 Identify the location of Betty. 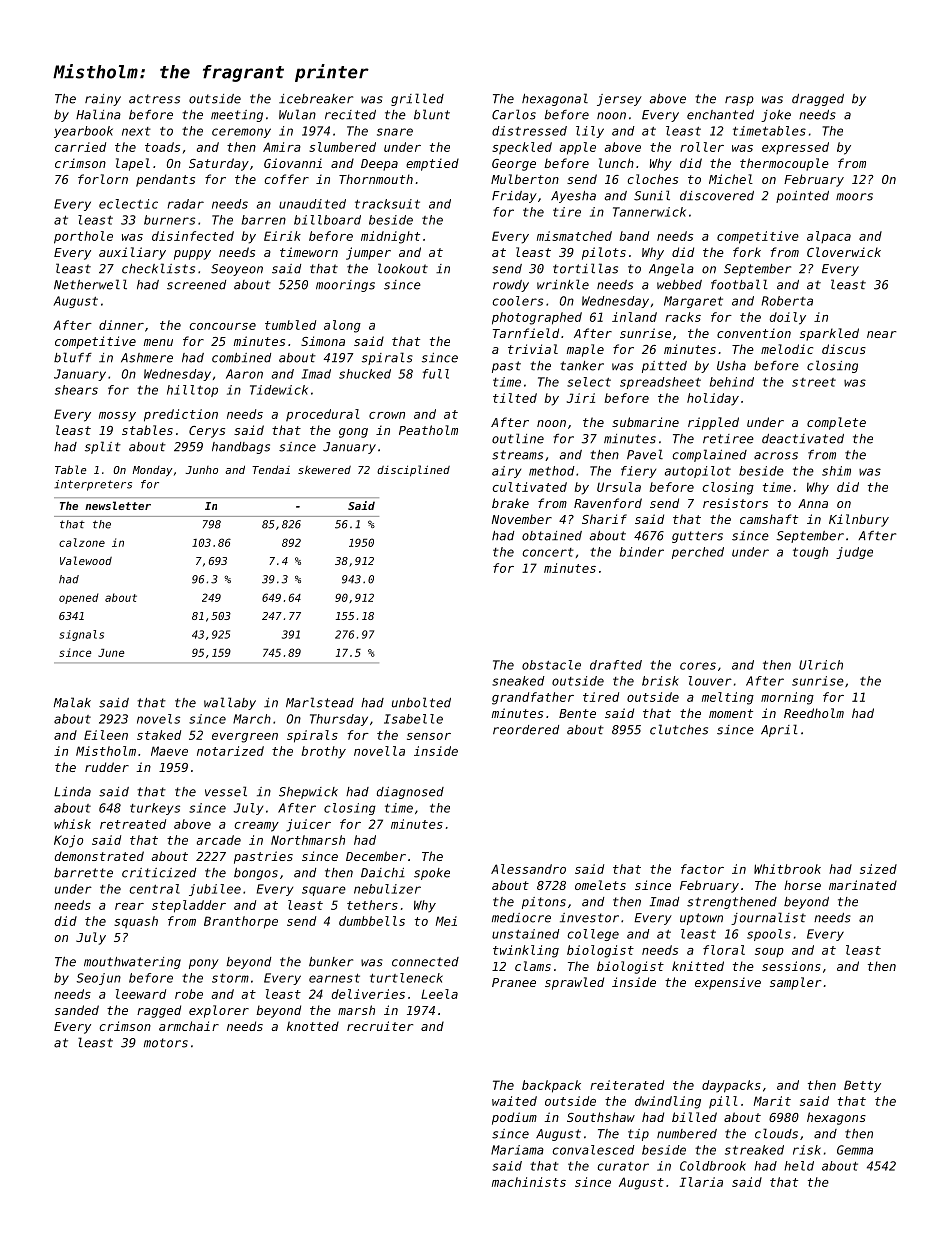
(862, 1086).
